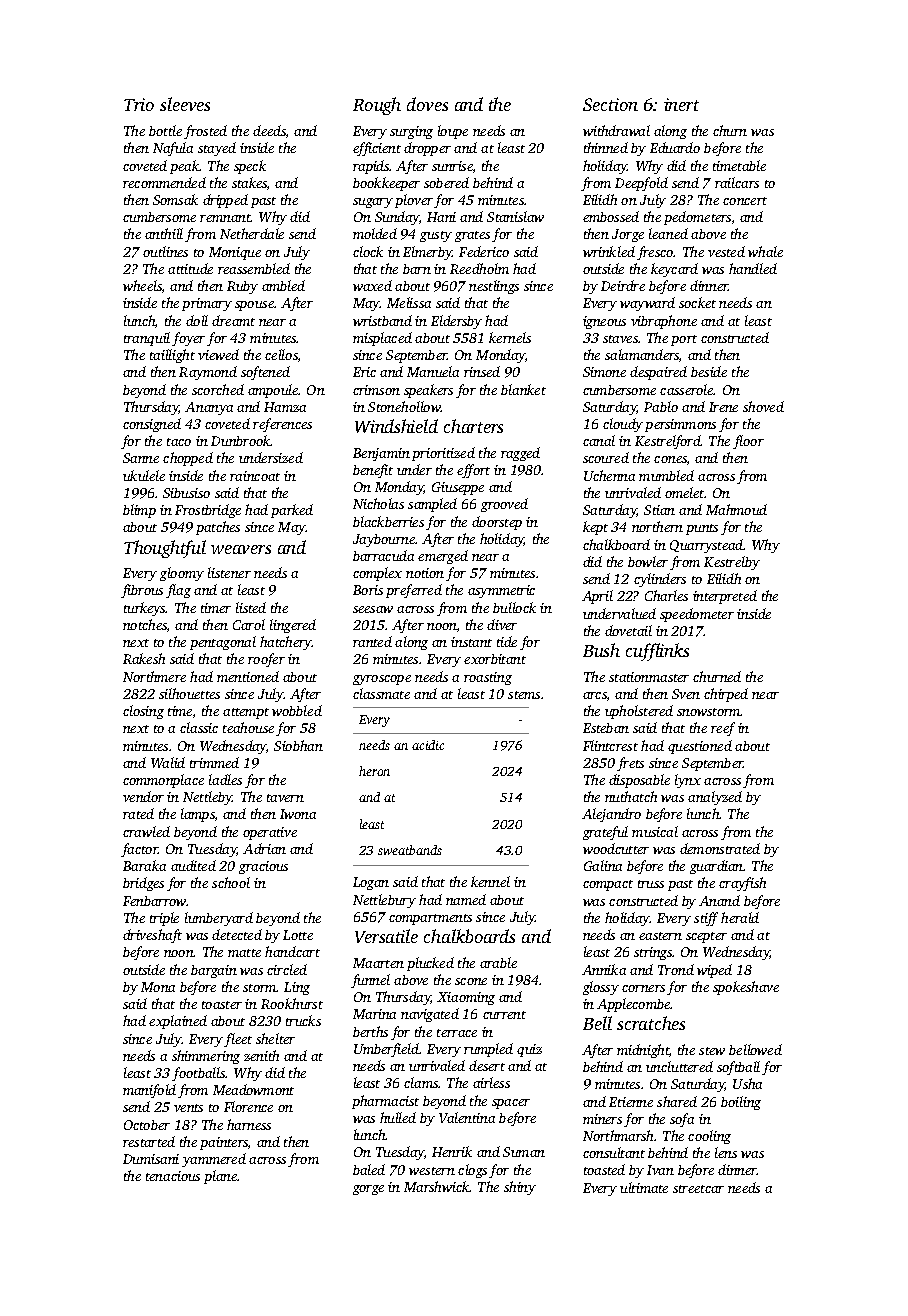 This page has height=1316, width=908. What do you see at coordinates (269, 130) in the page?
I see `deeds` at bounding box center [269, 130].
